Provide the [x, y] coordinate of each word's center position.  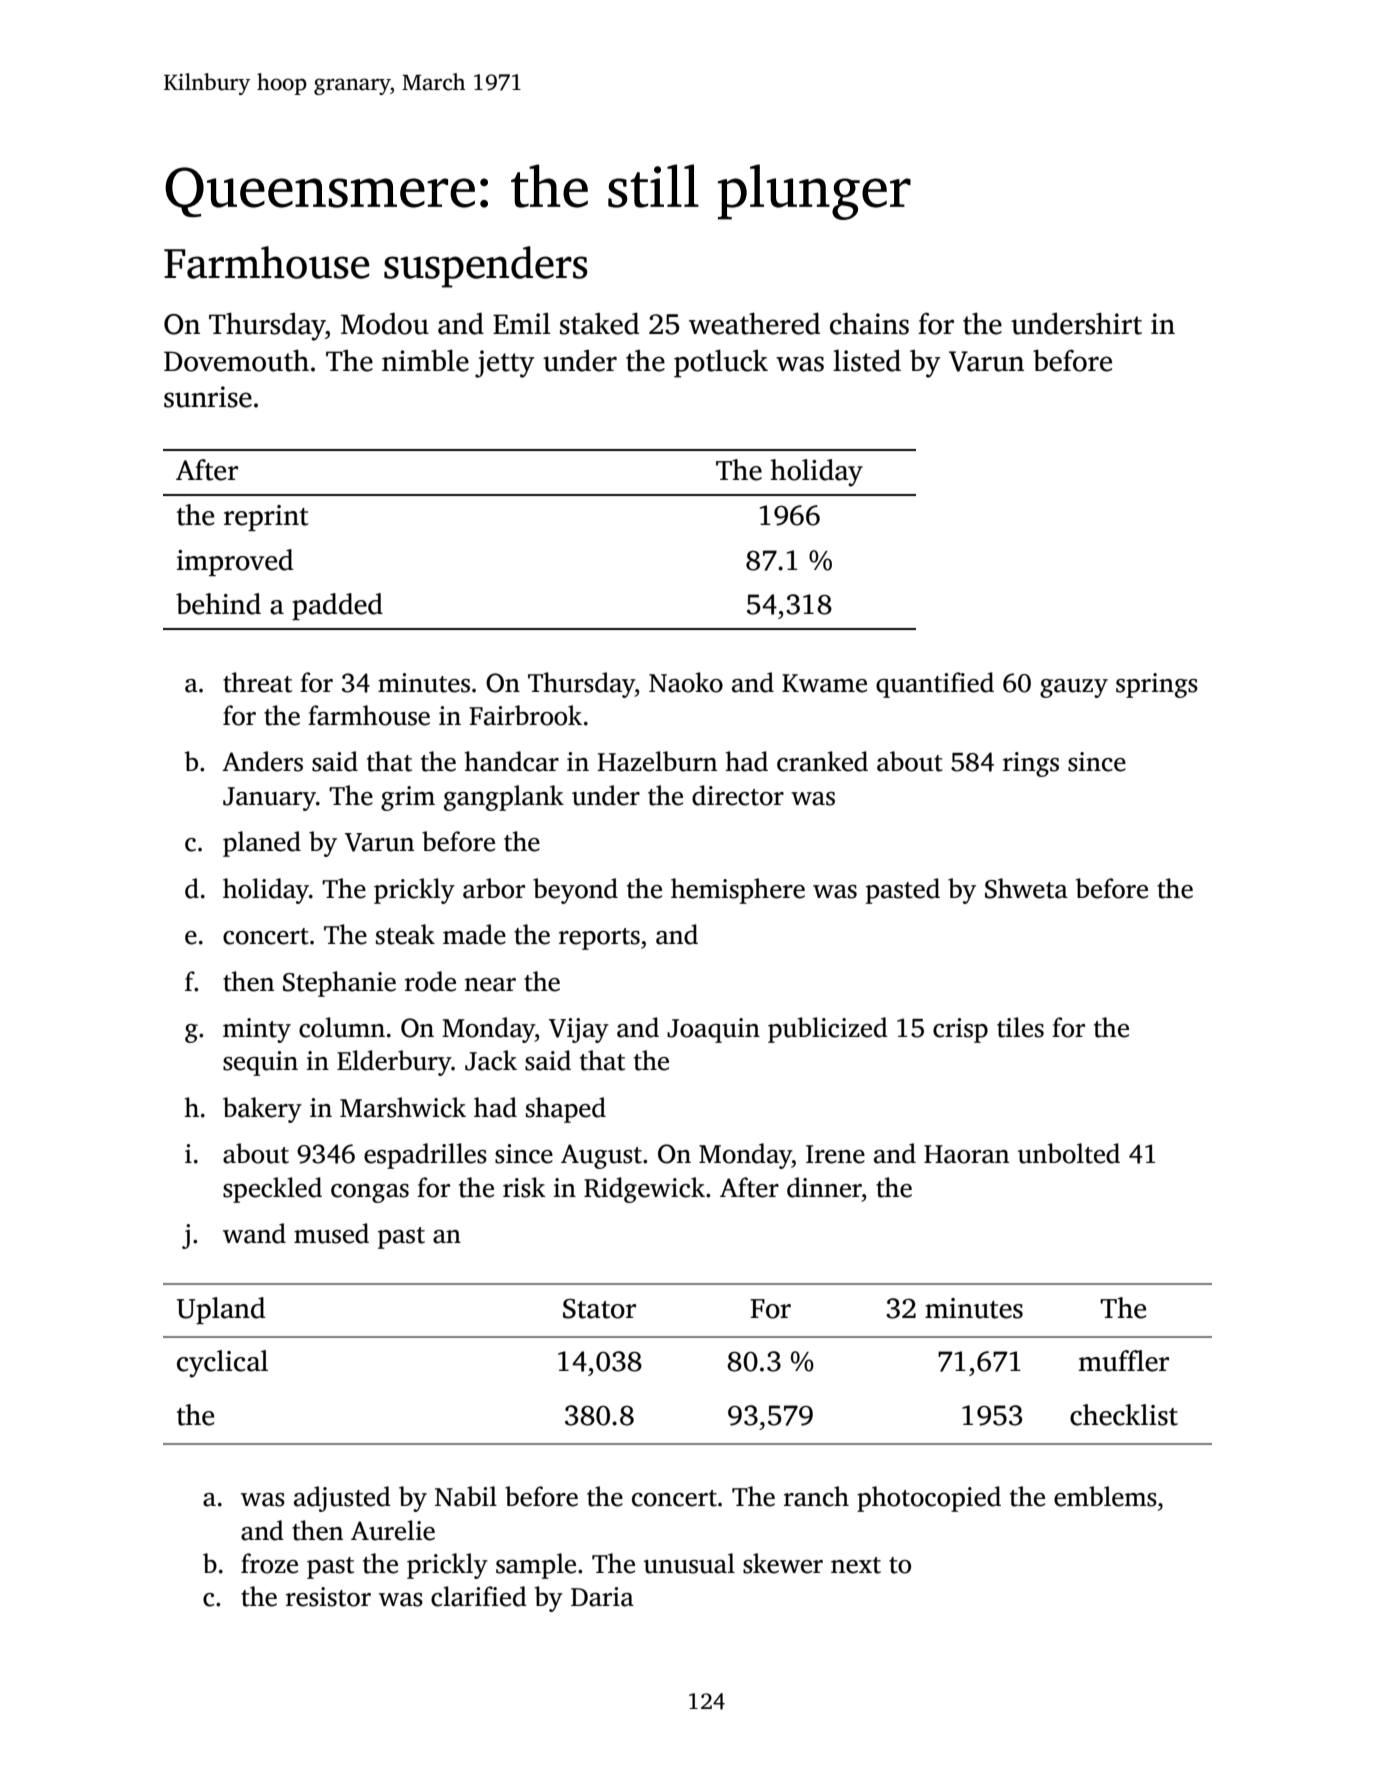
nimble [425, 360]
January [269, 799]
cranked [822, 761]
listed [867, 360]
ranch [816, 1496]
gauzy [1074, 688]
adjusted [342, 1499]
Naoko [686, 682]
